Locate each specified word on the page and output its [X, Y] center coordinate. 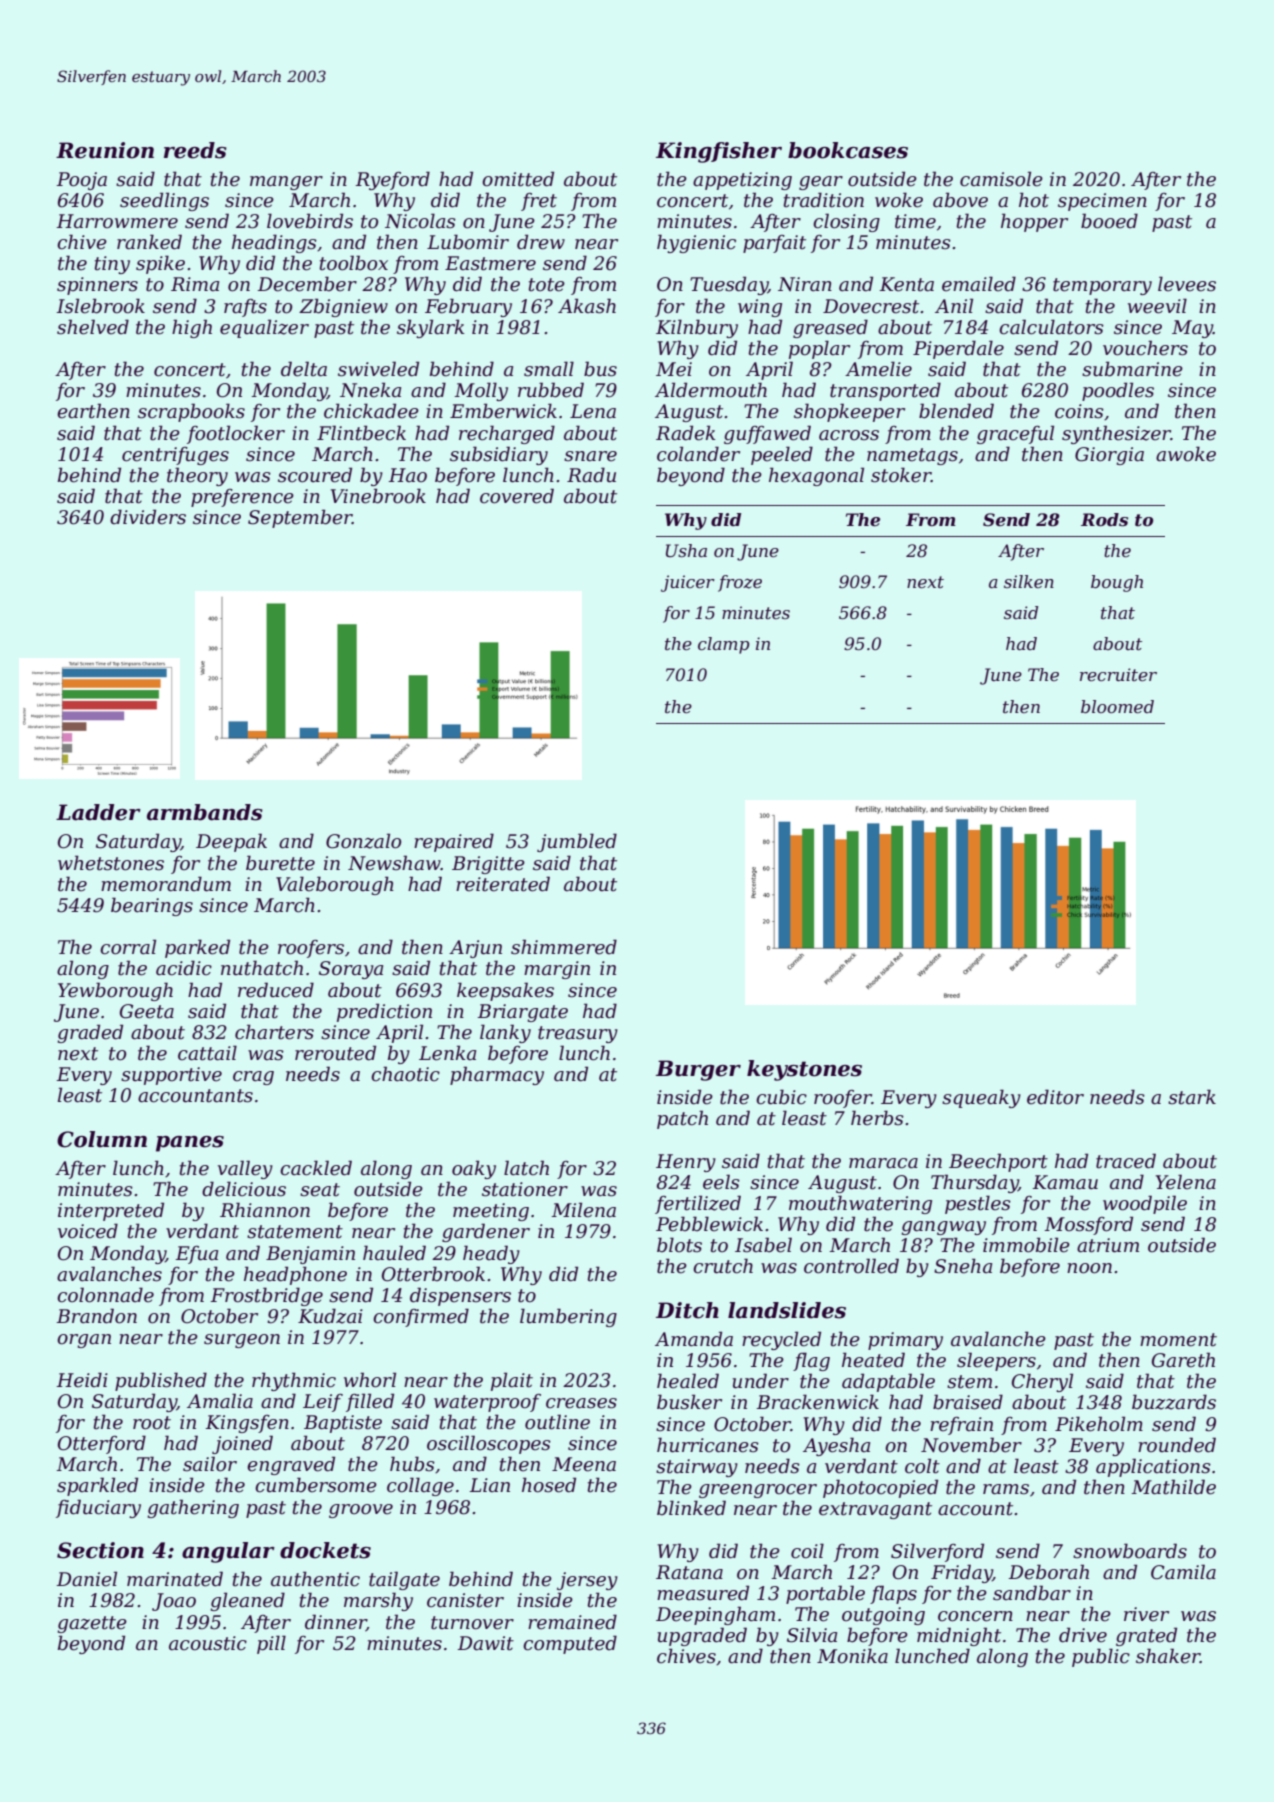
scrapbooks [191, 412]
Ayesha [836, 1446]
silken [1029, 581]
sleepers [996, 1361]
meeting [491, 1212]
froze [740, 583]
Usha [686, 550]
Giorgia [1109, 456]
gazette [92, 1624]
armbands [205, 812]
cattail [207, 1053]
